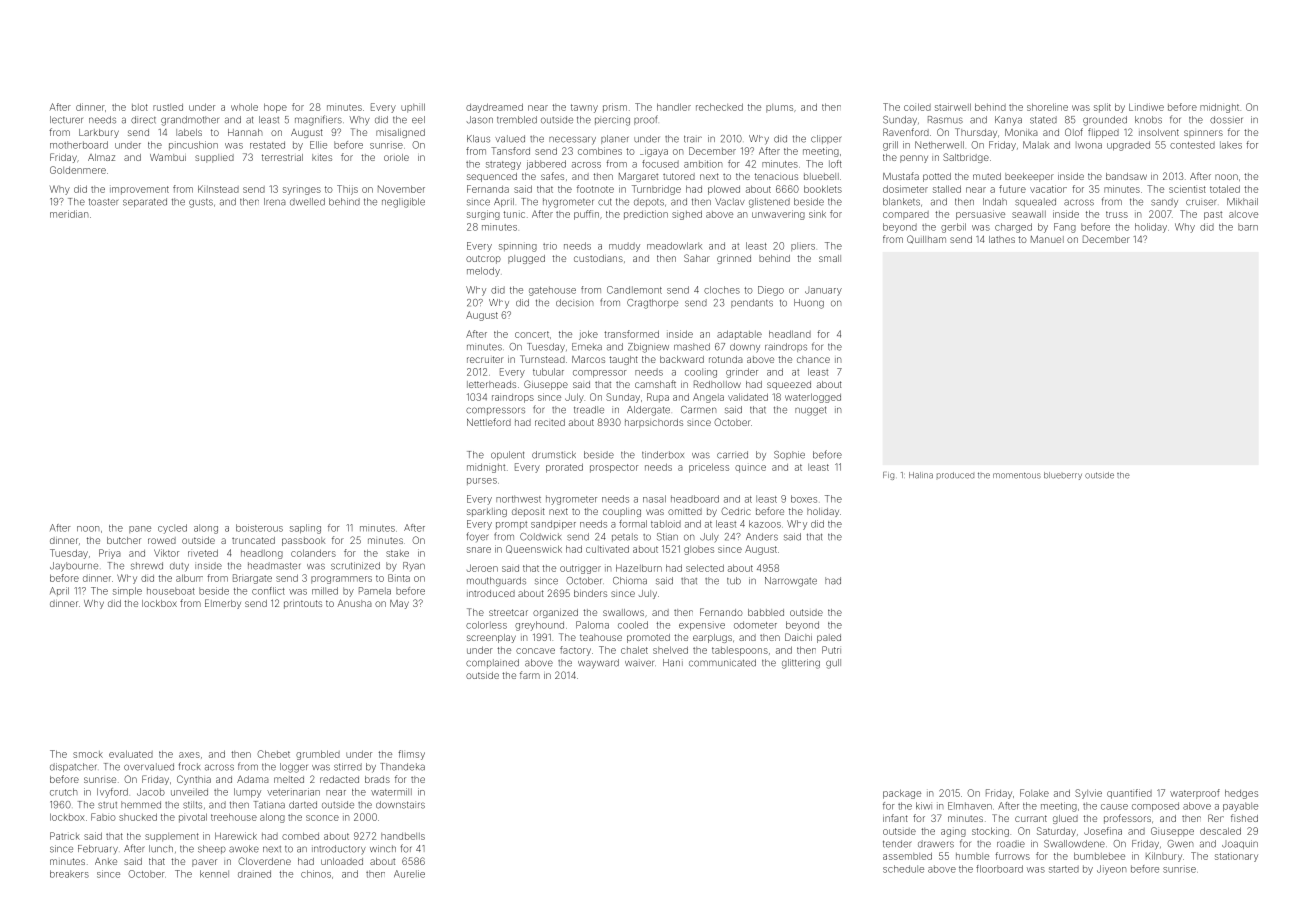 This screenshot has height=924, width=1308. I want to click on blueberry, so click(1063, 476).
